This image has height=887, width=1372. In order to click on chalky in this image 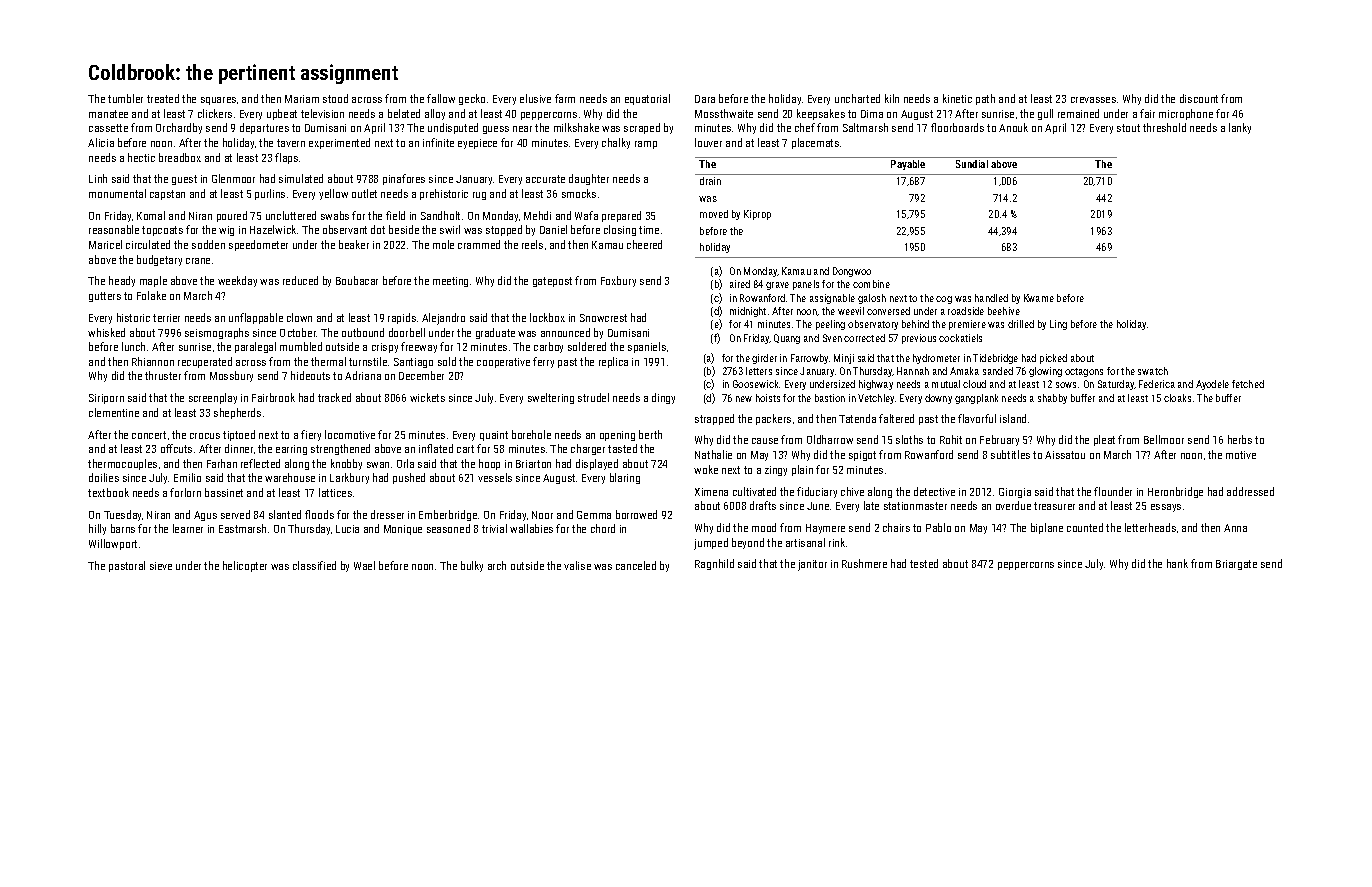, I will do `click(616, 143)`.
